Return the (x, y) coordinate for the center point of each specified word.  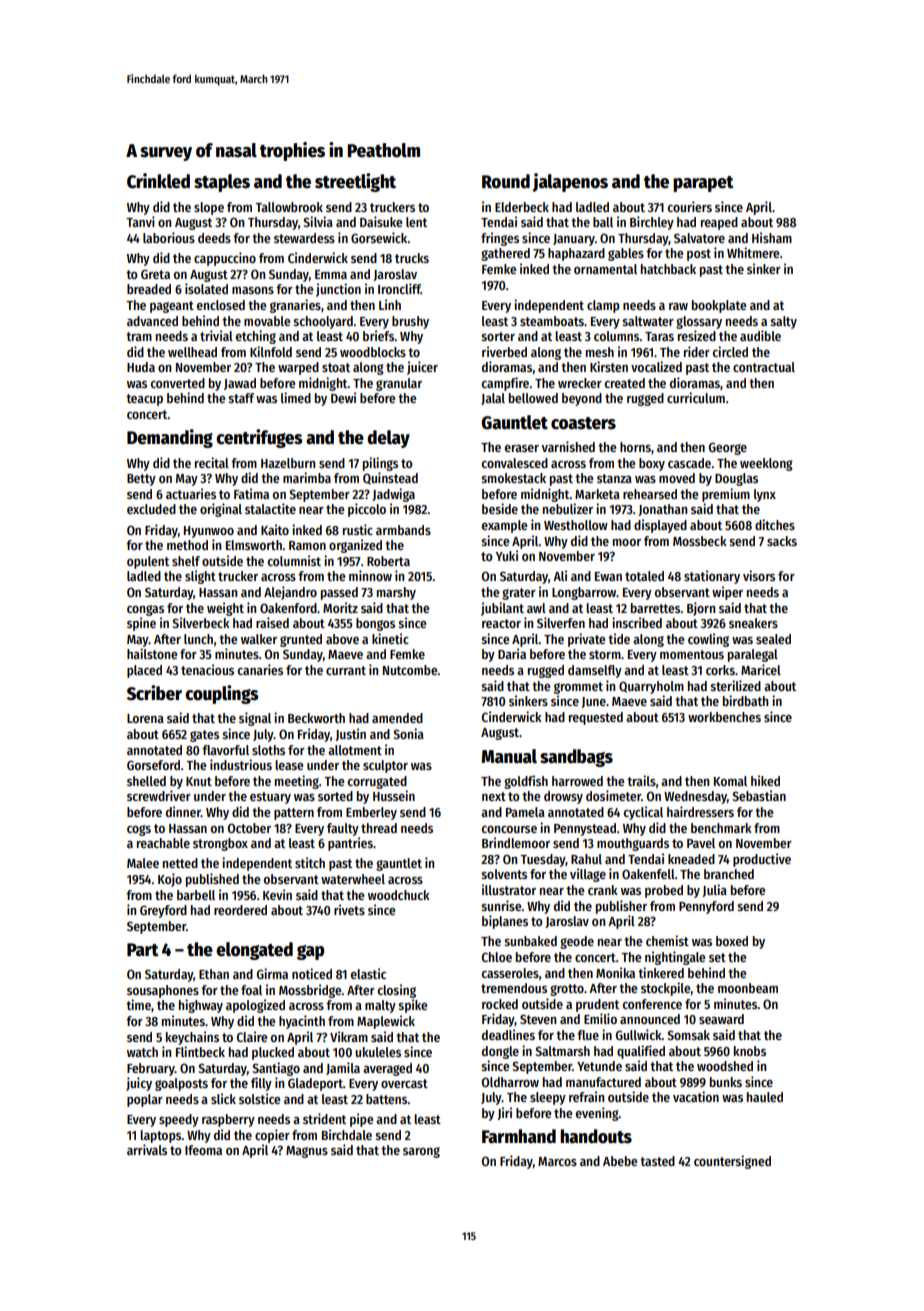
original (221, 510)
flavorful (225, 750)
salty (783, 322)
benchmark (721, 828)
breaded (149, 289)
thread (379, 828)
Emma (331, 274)
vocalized (656, 366)
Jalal (493, 399)
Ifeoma (203, 1150)
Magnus (307, 1152)
